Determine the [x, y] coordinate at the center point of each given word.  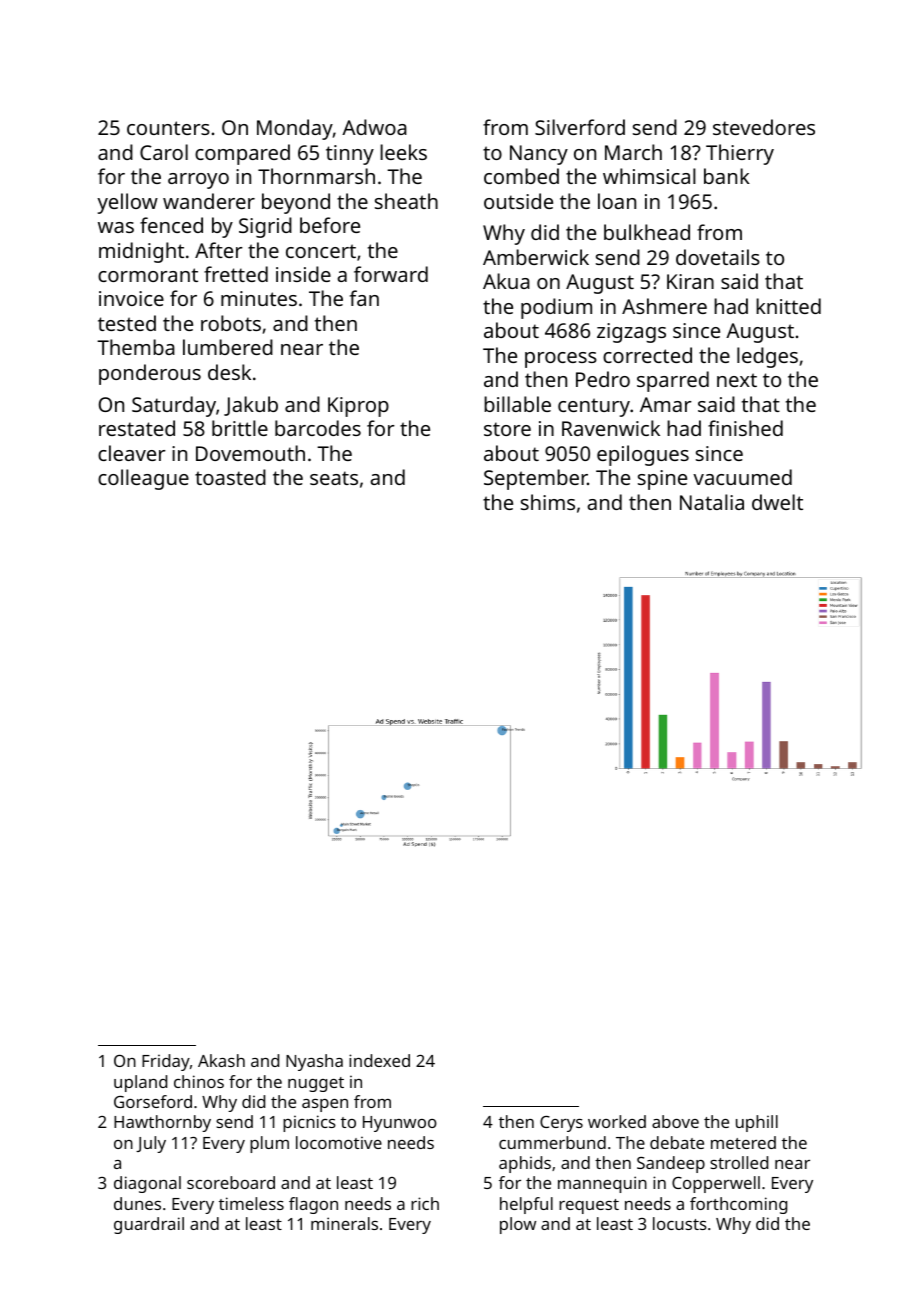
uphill [757, 1123]
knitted [788, 306]
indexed [379, 1060]
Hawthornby [162, 1123]
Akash [221, 1060]
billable [517, 404]
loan [617, 201]
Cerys [561, 1124]
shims [548, 502]
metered [743, 1142]
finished [745, 428]
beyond [296, 203]
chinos [199, 1081]
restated [137, 428]
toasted [230, 477]
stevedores [764, 127]
